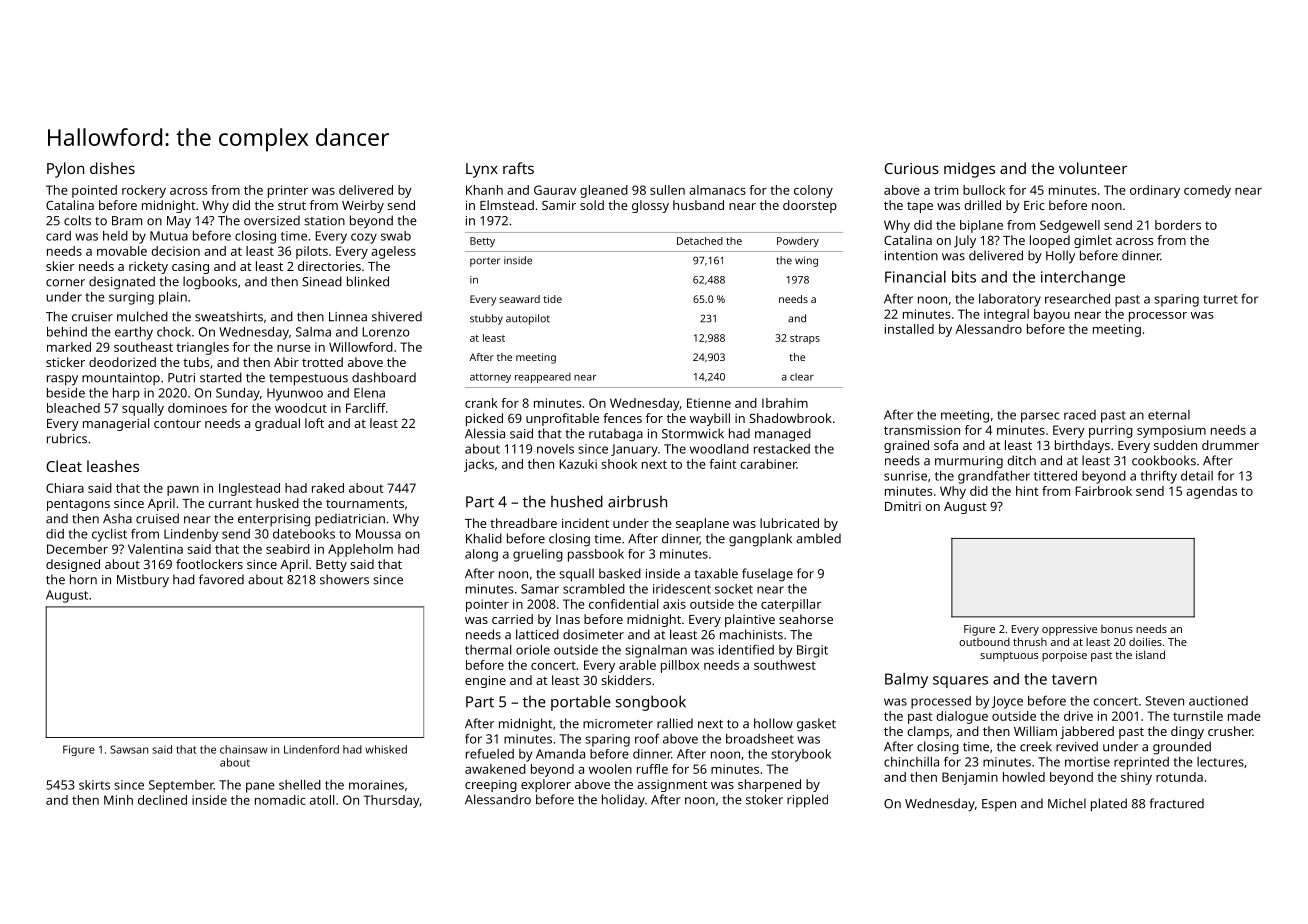  What do you see at coordinates (113, 466) in the screenshot?
I see `leashes` at bounding box center [113, 466].
